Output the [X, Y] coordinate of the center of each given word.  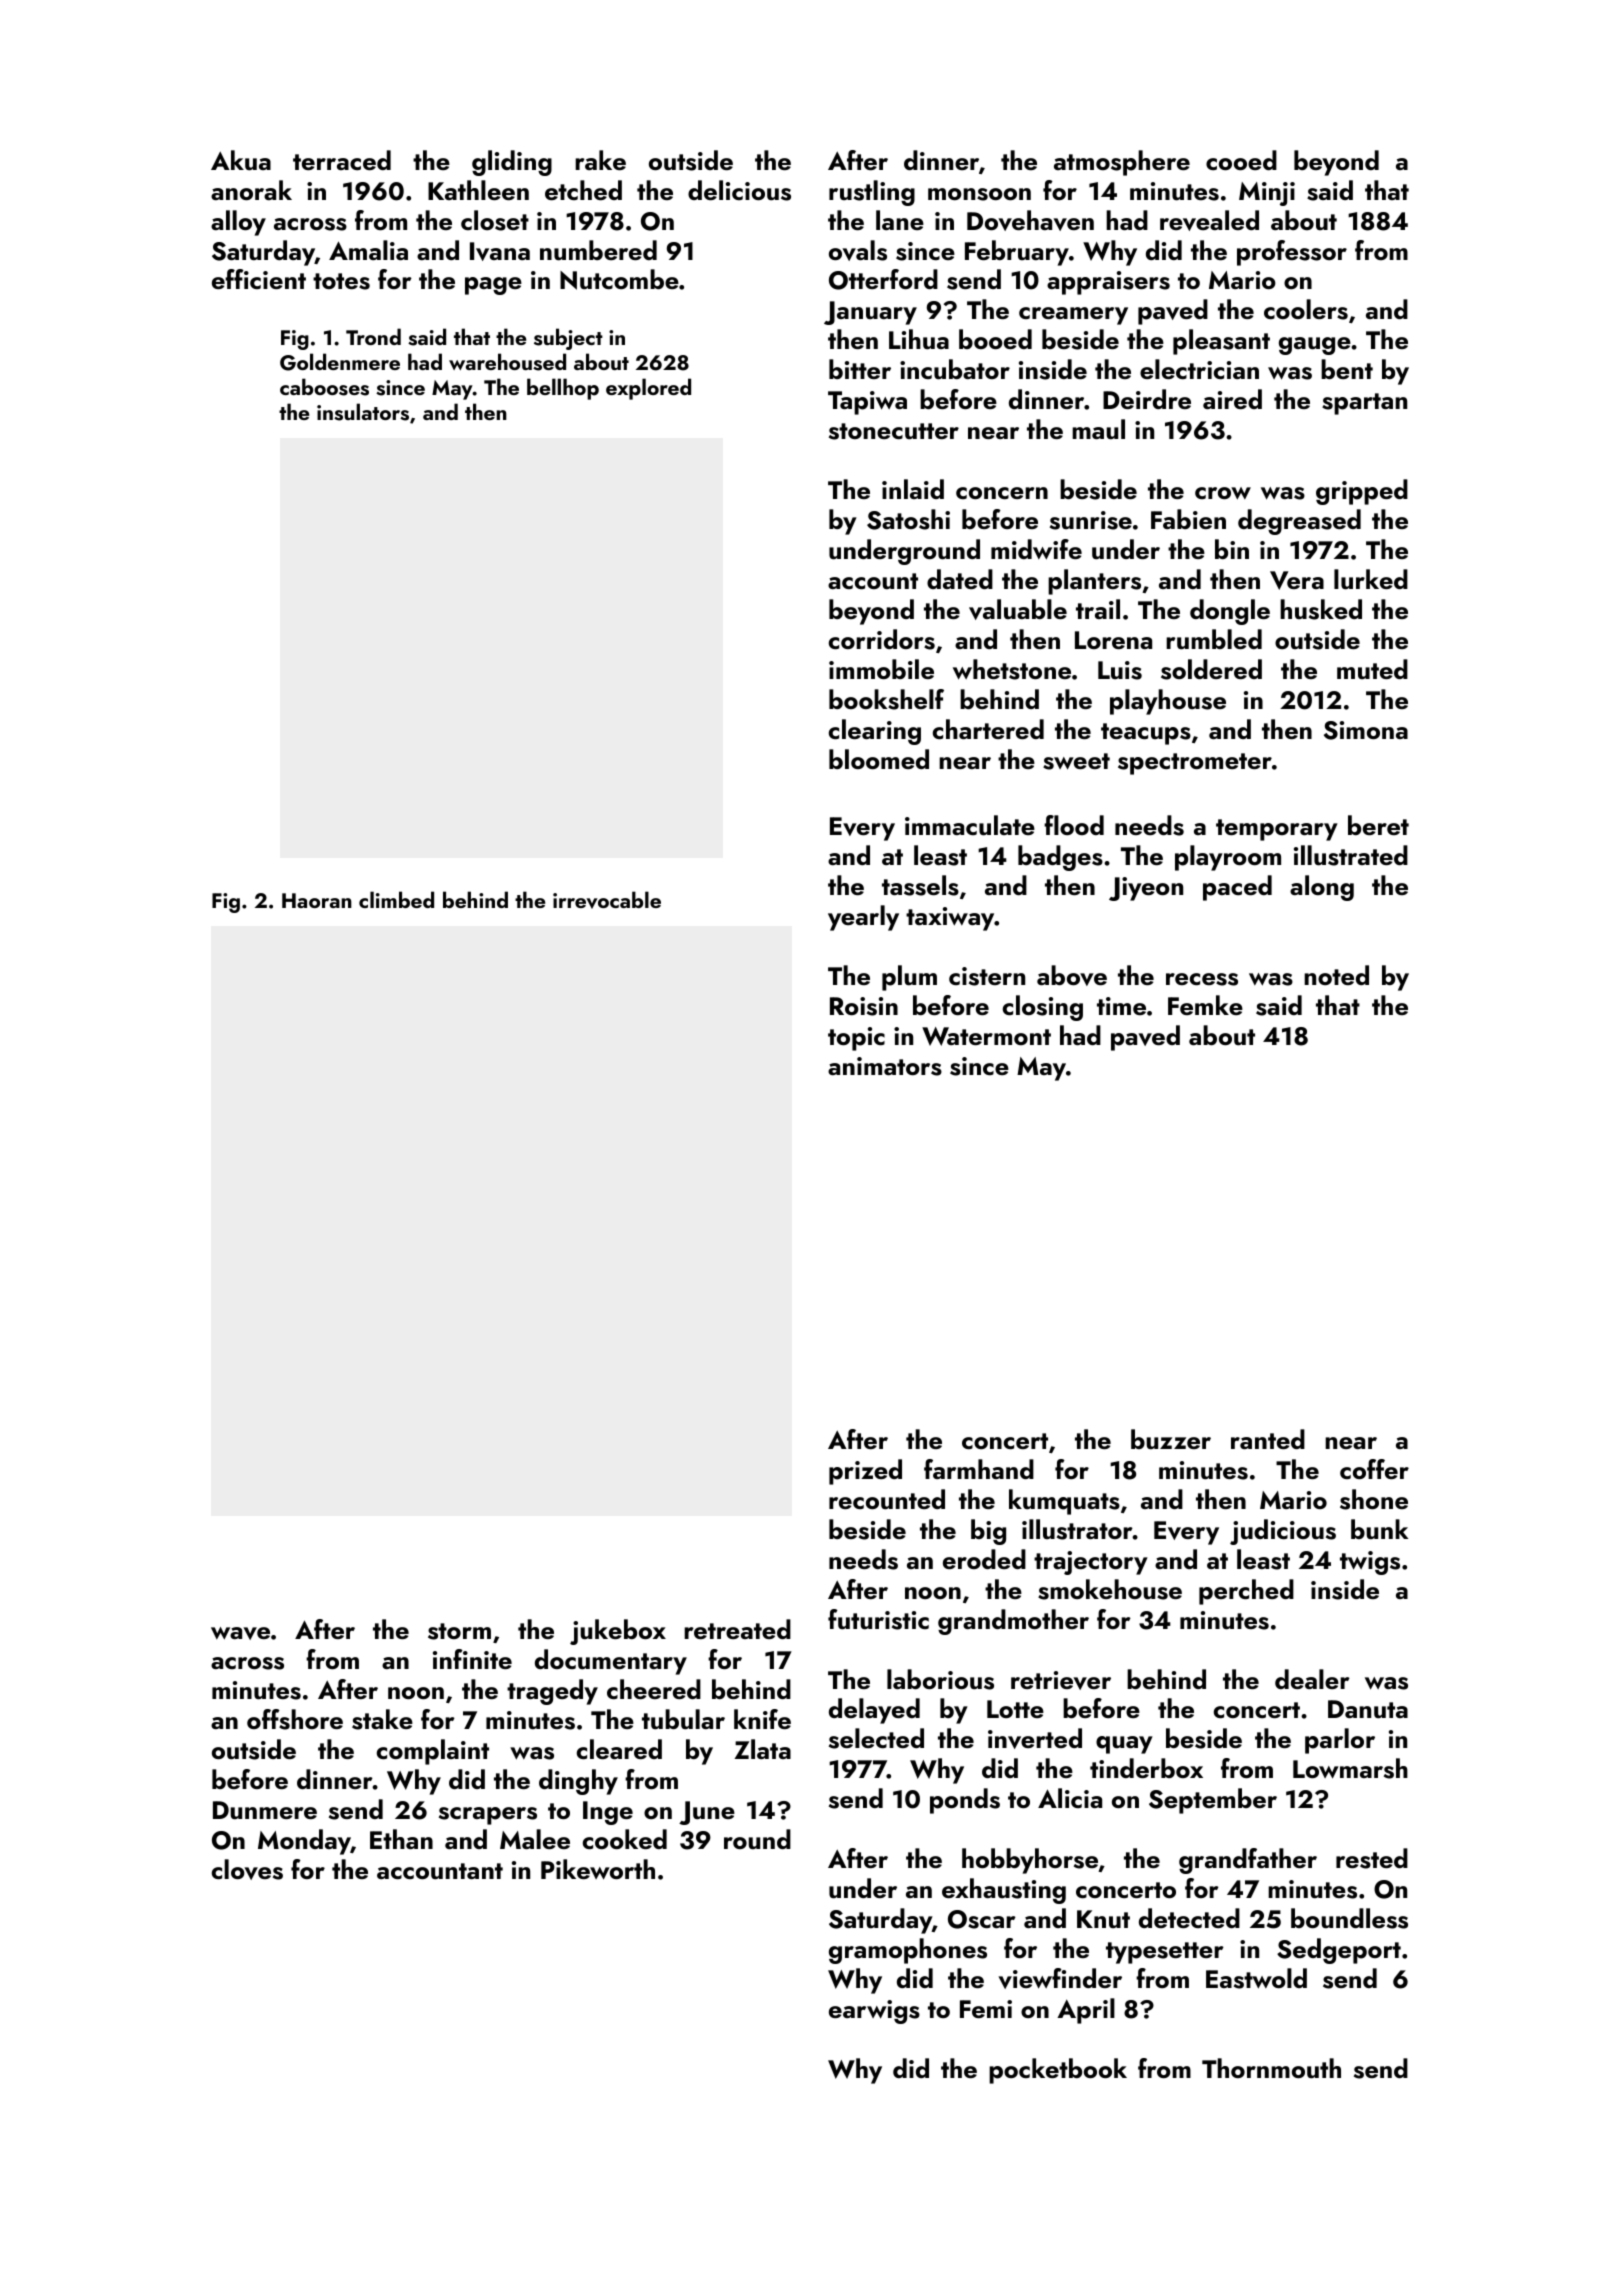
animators [885, 1066]
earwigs [874, 2012]
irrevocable [607, 900]
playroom [1228, 858]
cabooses [324, 387]
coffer [1374, 1469]
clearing [875, 732]
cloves [247, 1869]
